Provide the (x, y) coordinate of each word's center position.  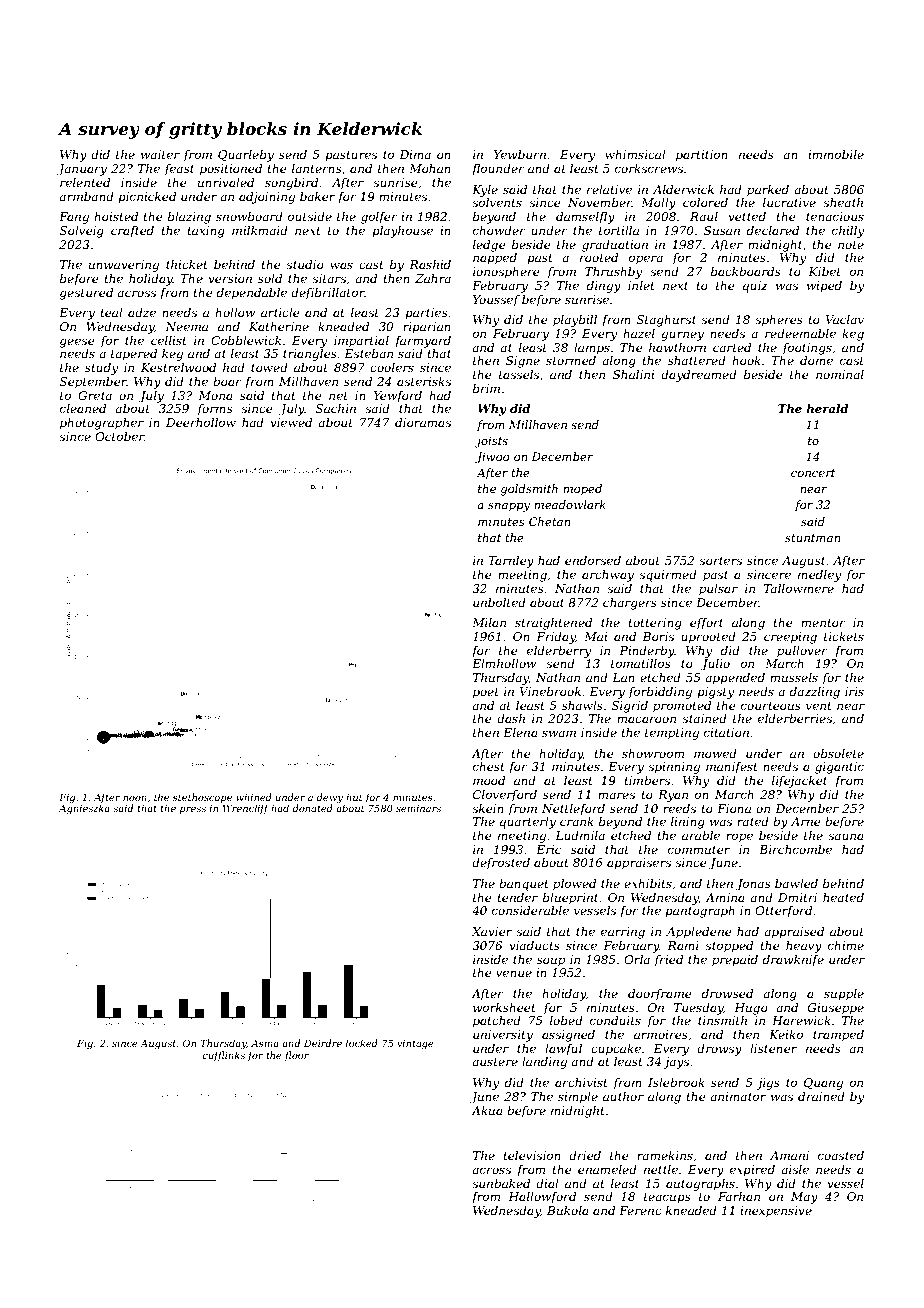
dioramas (423, 422)
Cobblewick (246, 340)
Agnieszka (84, 809)
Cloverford (505, 796)
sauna (846, 836)
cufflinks (223, 1056)
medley (819, 576)
